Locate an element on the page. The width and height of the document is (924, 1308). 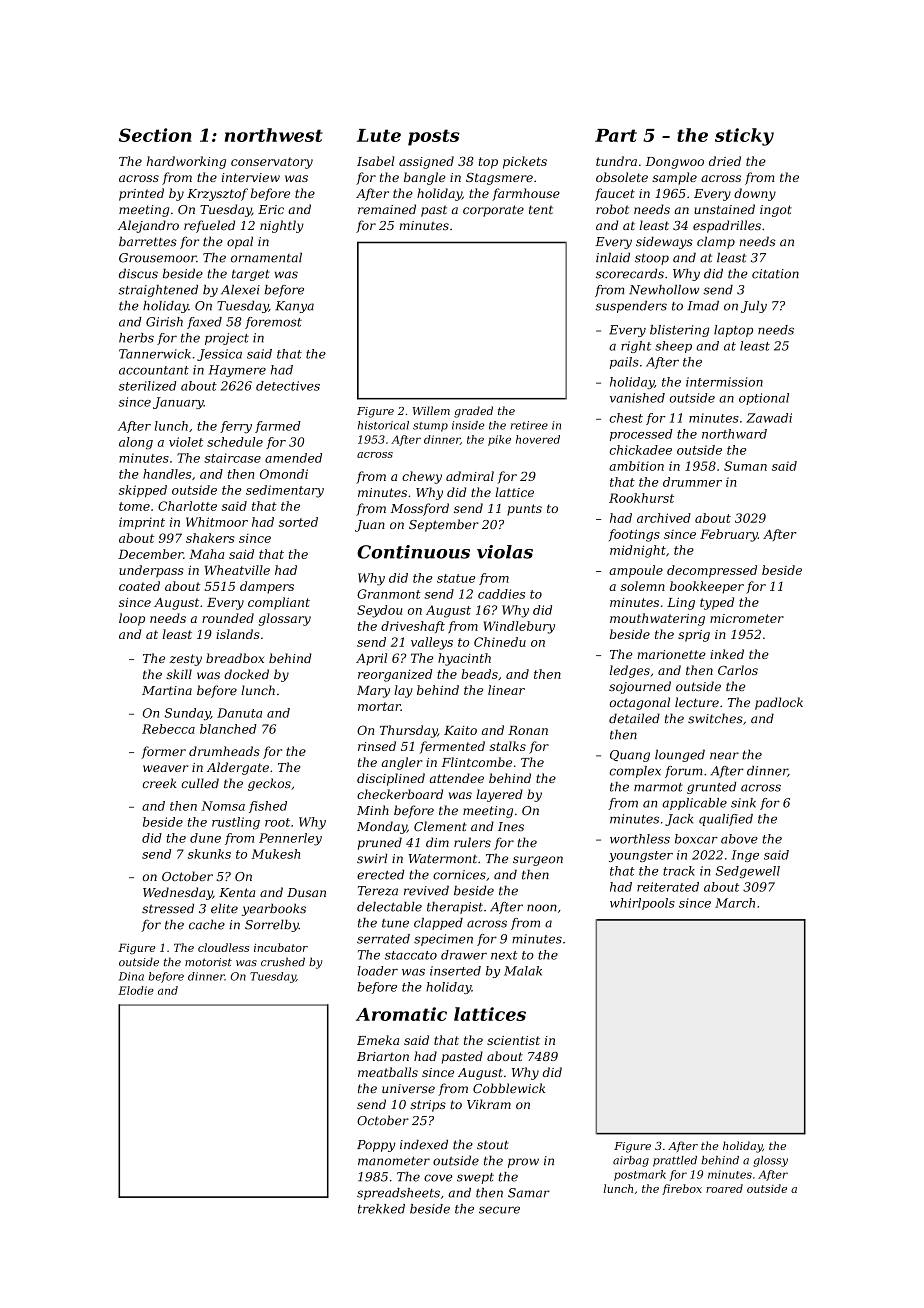
inserted is located at coordinates (455, 971).
